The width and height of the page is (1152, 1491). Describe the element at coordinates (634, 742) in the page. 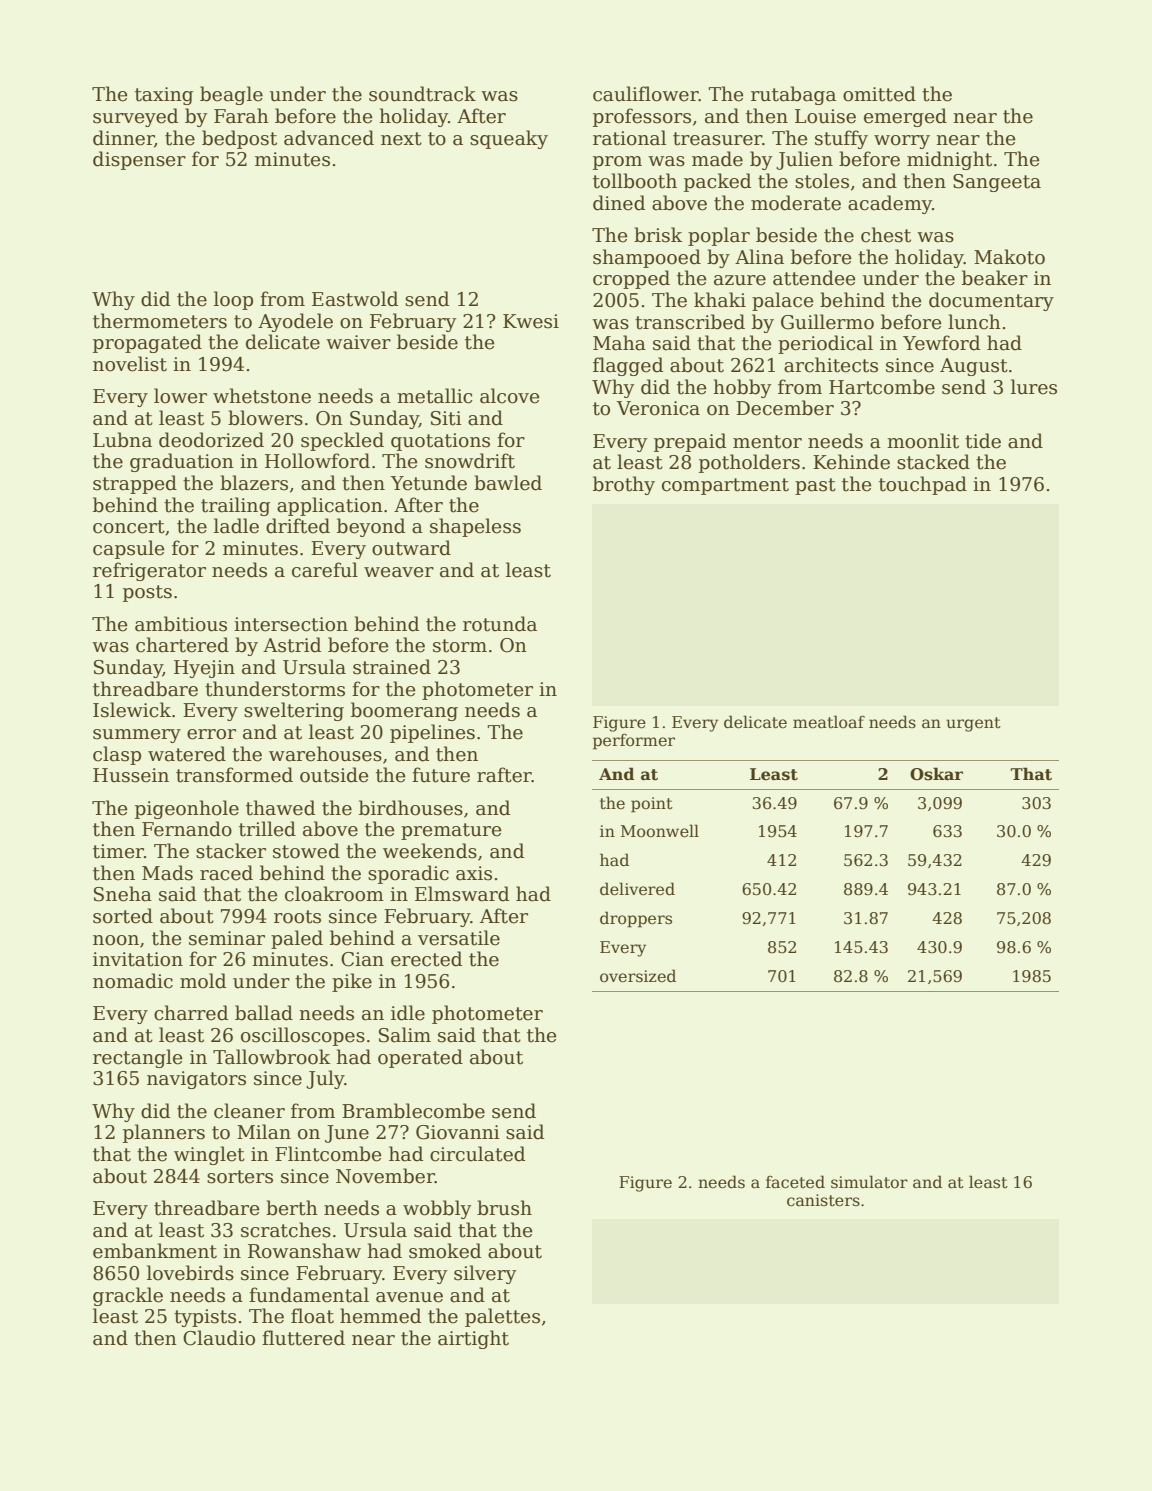

I see `performer` at that location.
